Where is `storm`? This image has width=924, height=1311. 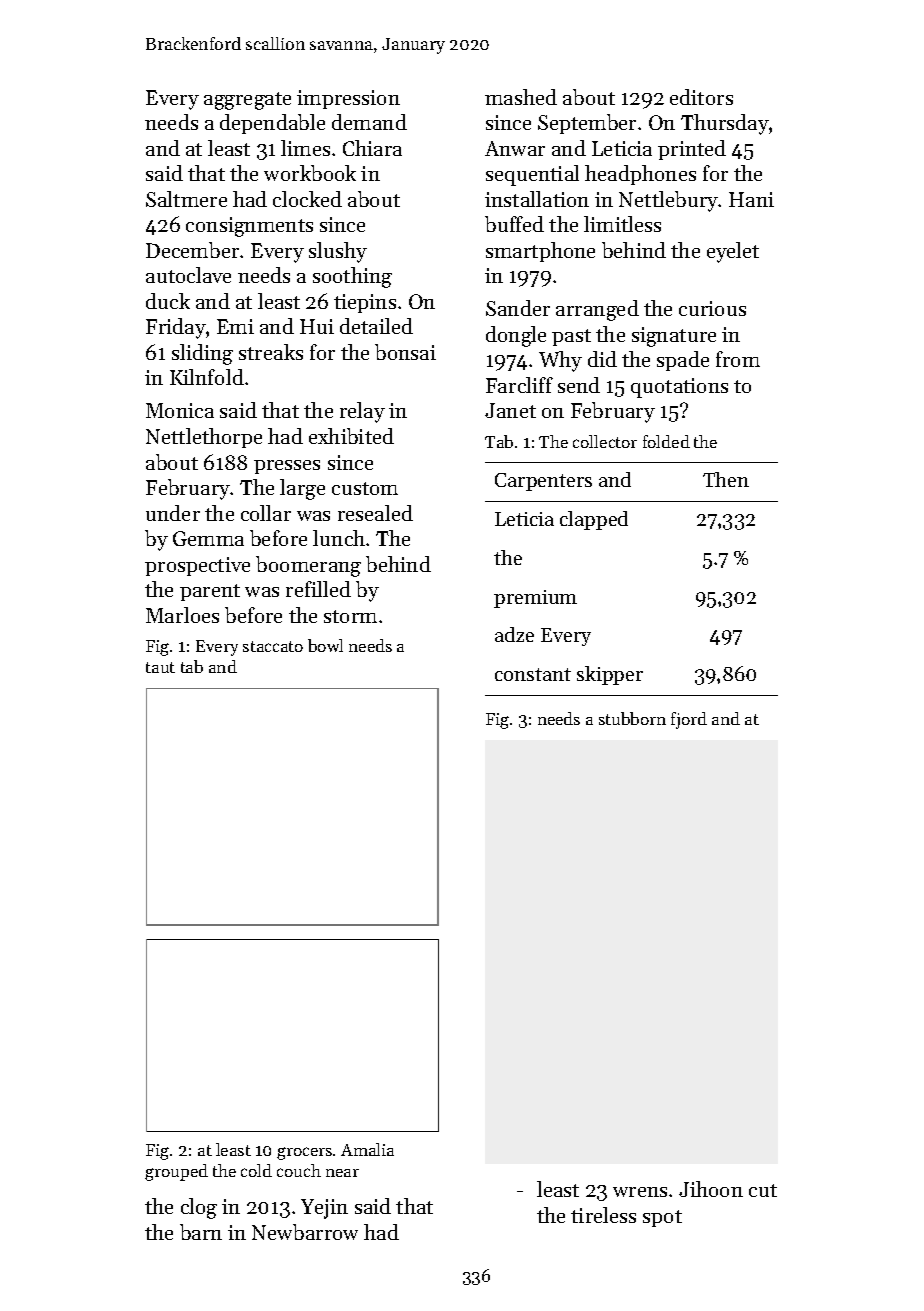 storm is located at coordinates (350, 616).
